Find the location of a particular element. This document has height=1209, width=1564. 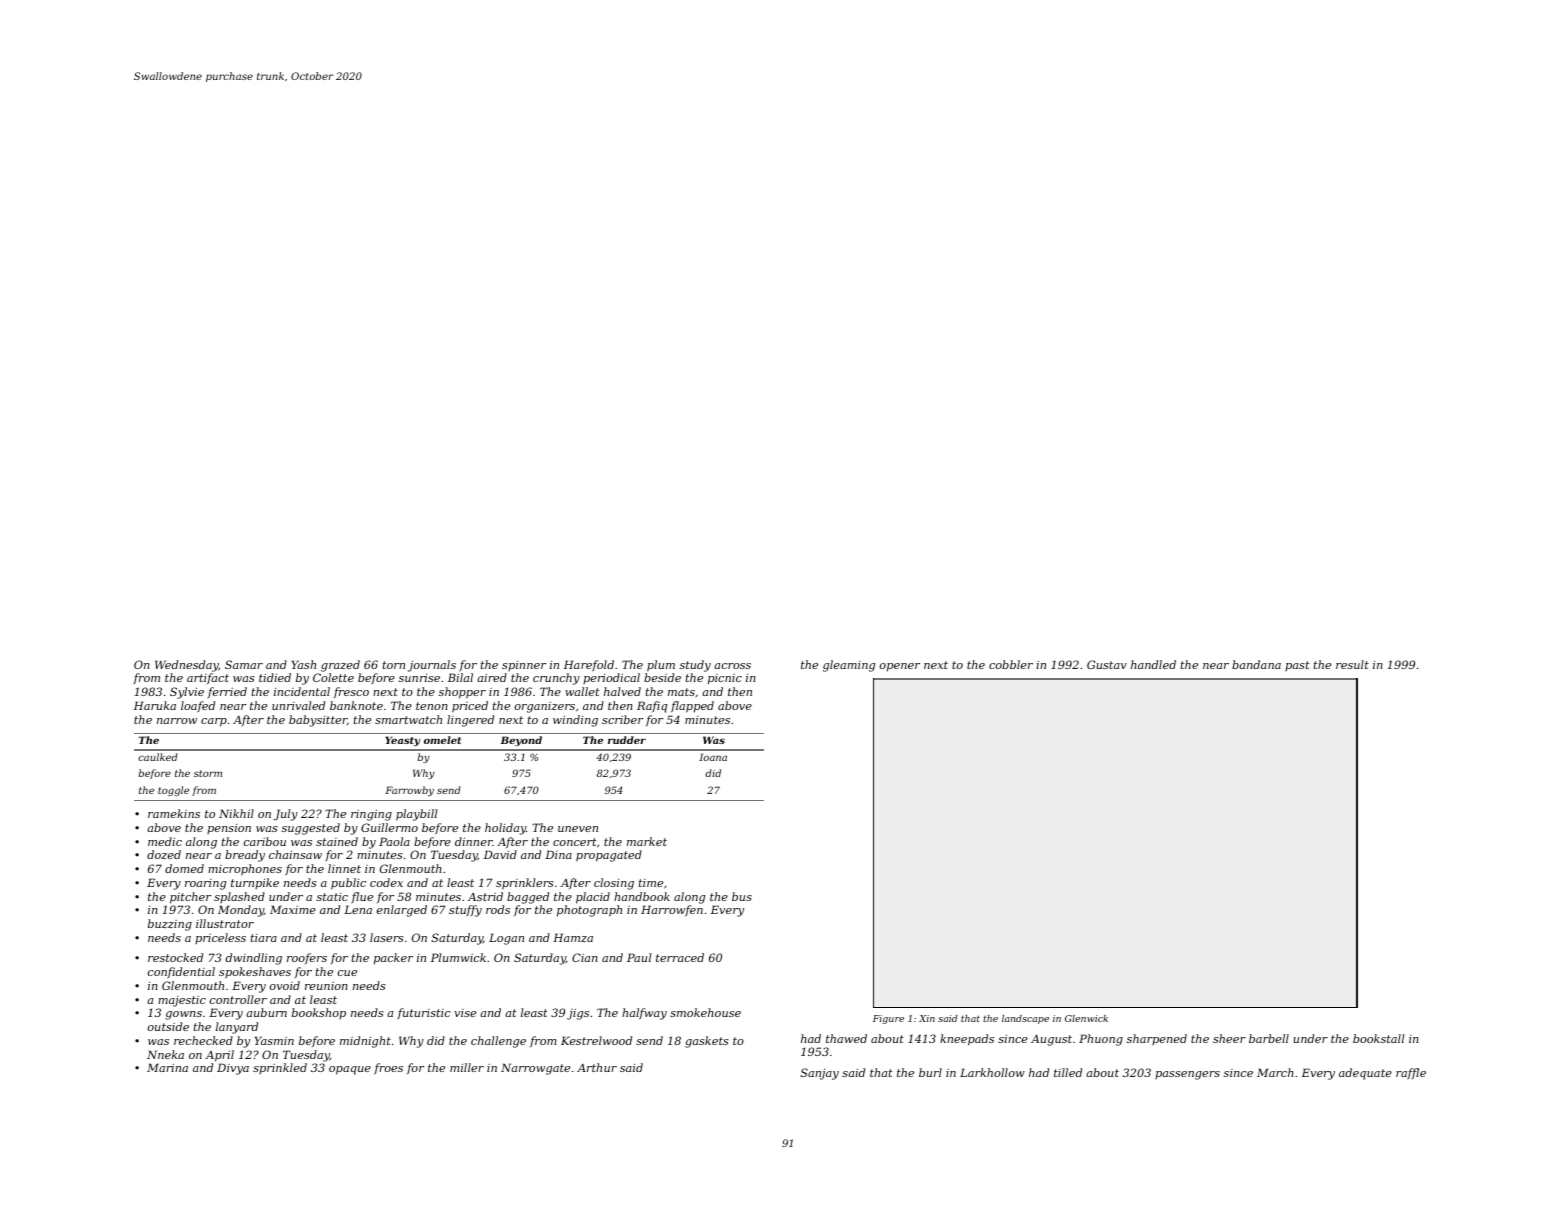

bookstall is located at coordinates (1378, 1038).
